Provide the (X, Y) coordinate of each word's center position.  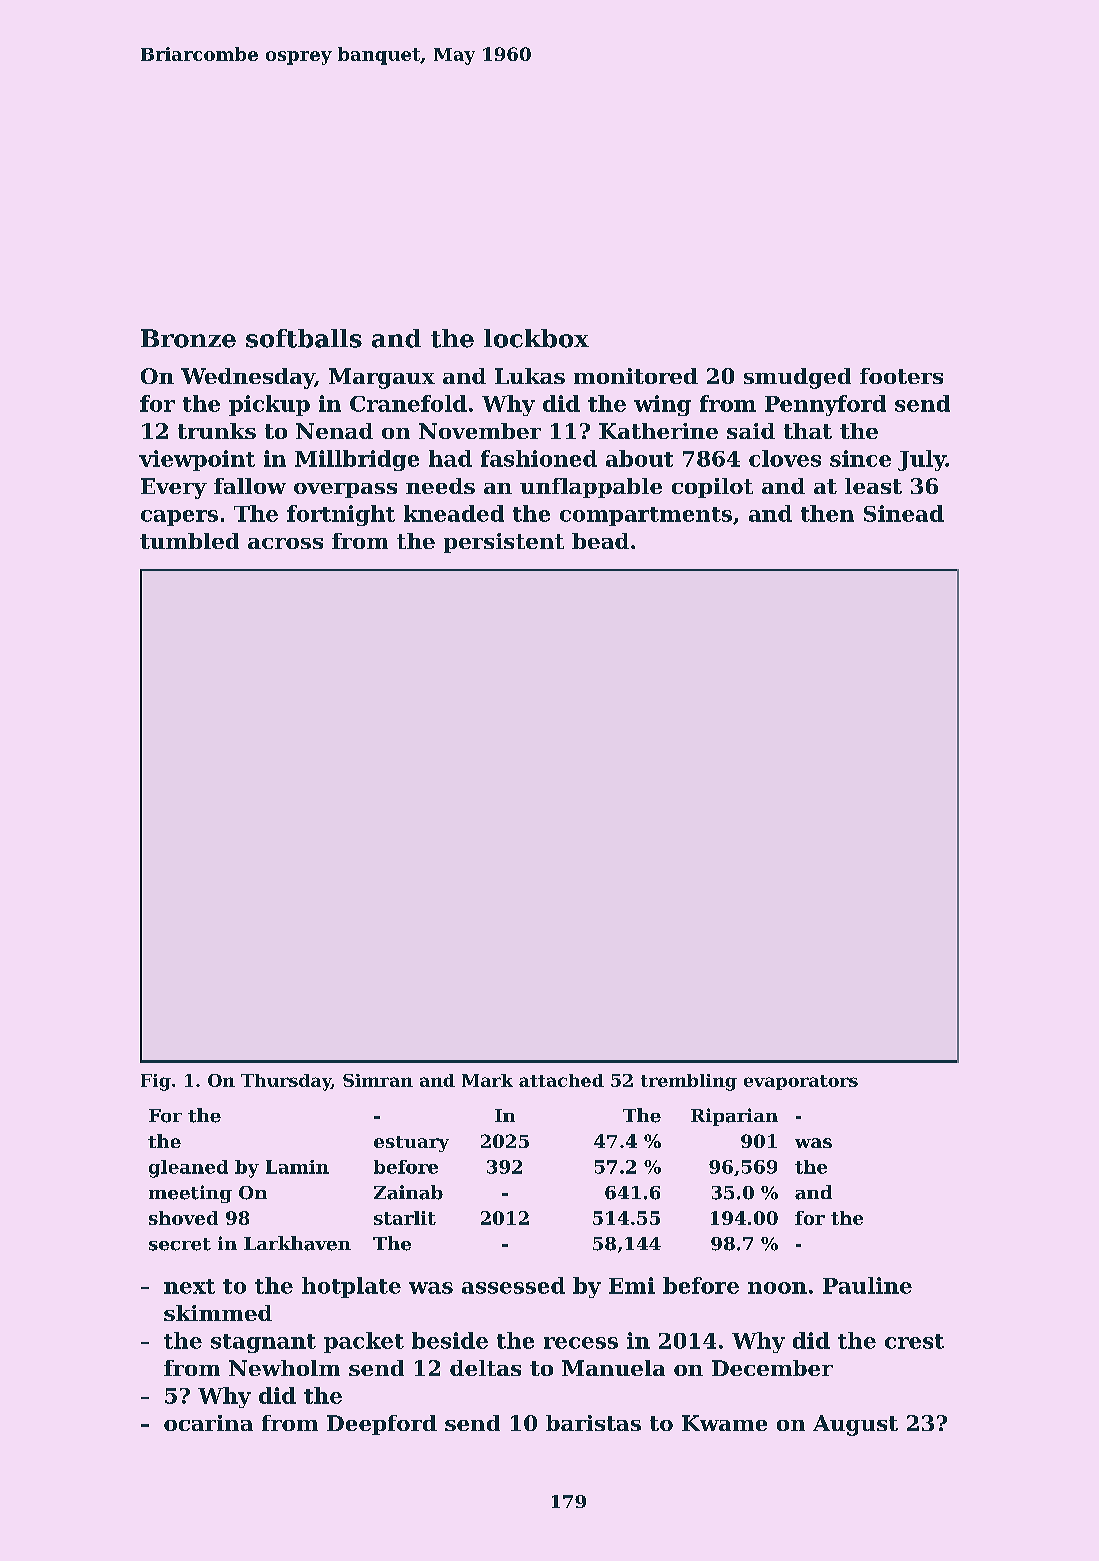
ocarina (208, 1423)
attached (561, 1080)
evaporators (801, 1082)
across (285, 543)
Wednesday (248, 378)
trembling (689, 1082)
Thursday (286, 1082)
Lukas (530, 376)
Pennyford (825, 405)
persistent (504, 543)
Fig (156, 1082)
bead (600, 541)
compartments (646, 516)
